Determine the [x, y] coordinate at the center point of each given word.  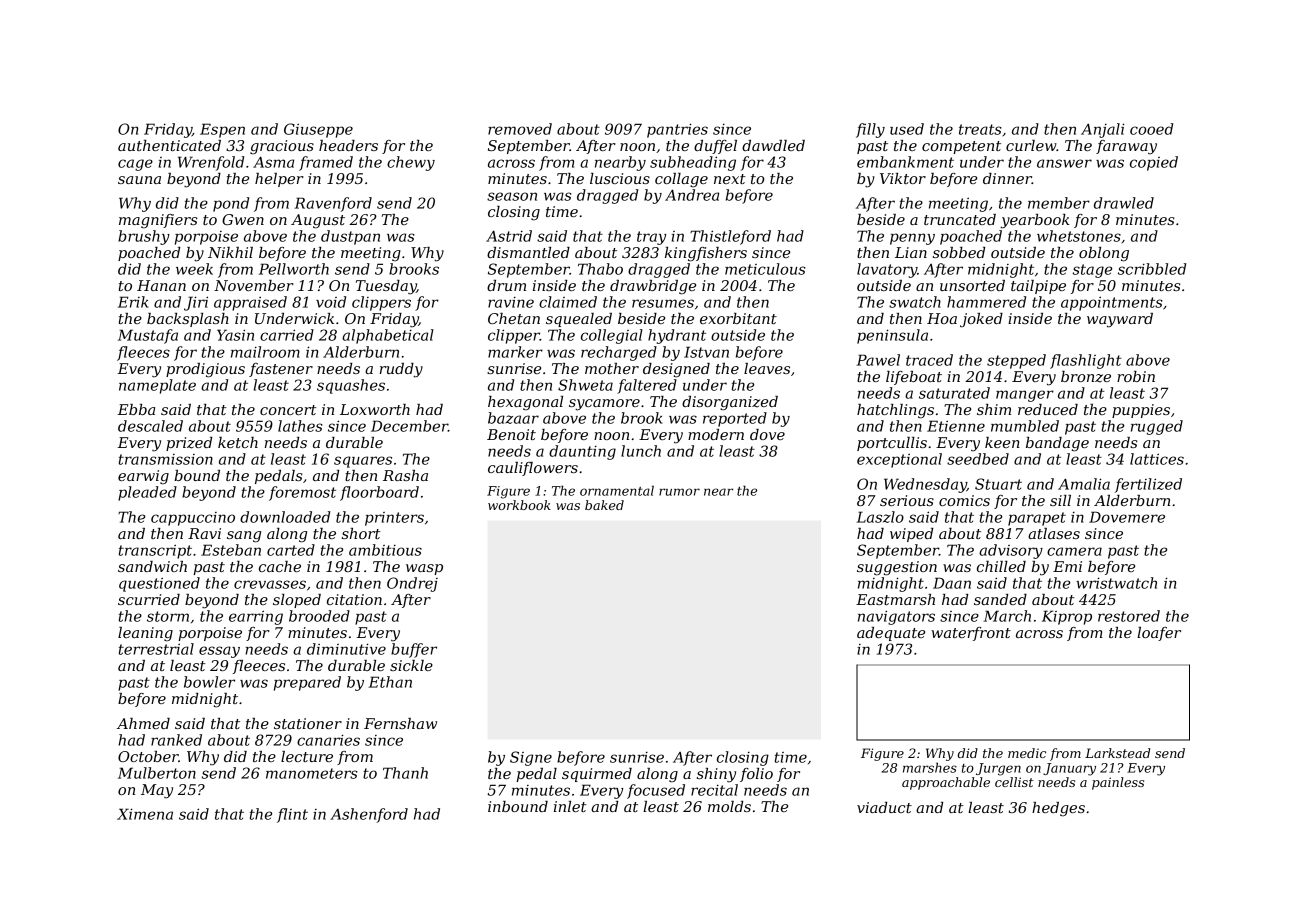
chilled [1001, 566]
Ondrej [412, 584]
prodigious [205, 370]
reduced [1048, 409]
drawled [1124, 203]
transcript [155, 551]
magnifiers [158, 221]
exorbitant [738, 318]
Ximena [145, 814]
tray [651, 238]
